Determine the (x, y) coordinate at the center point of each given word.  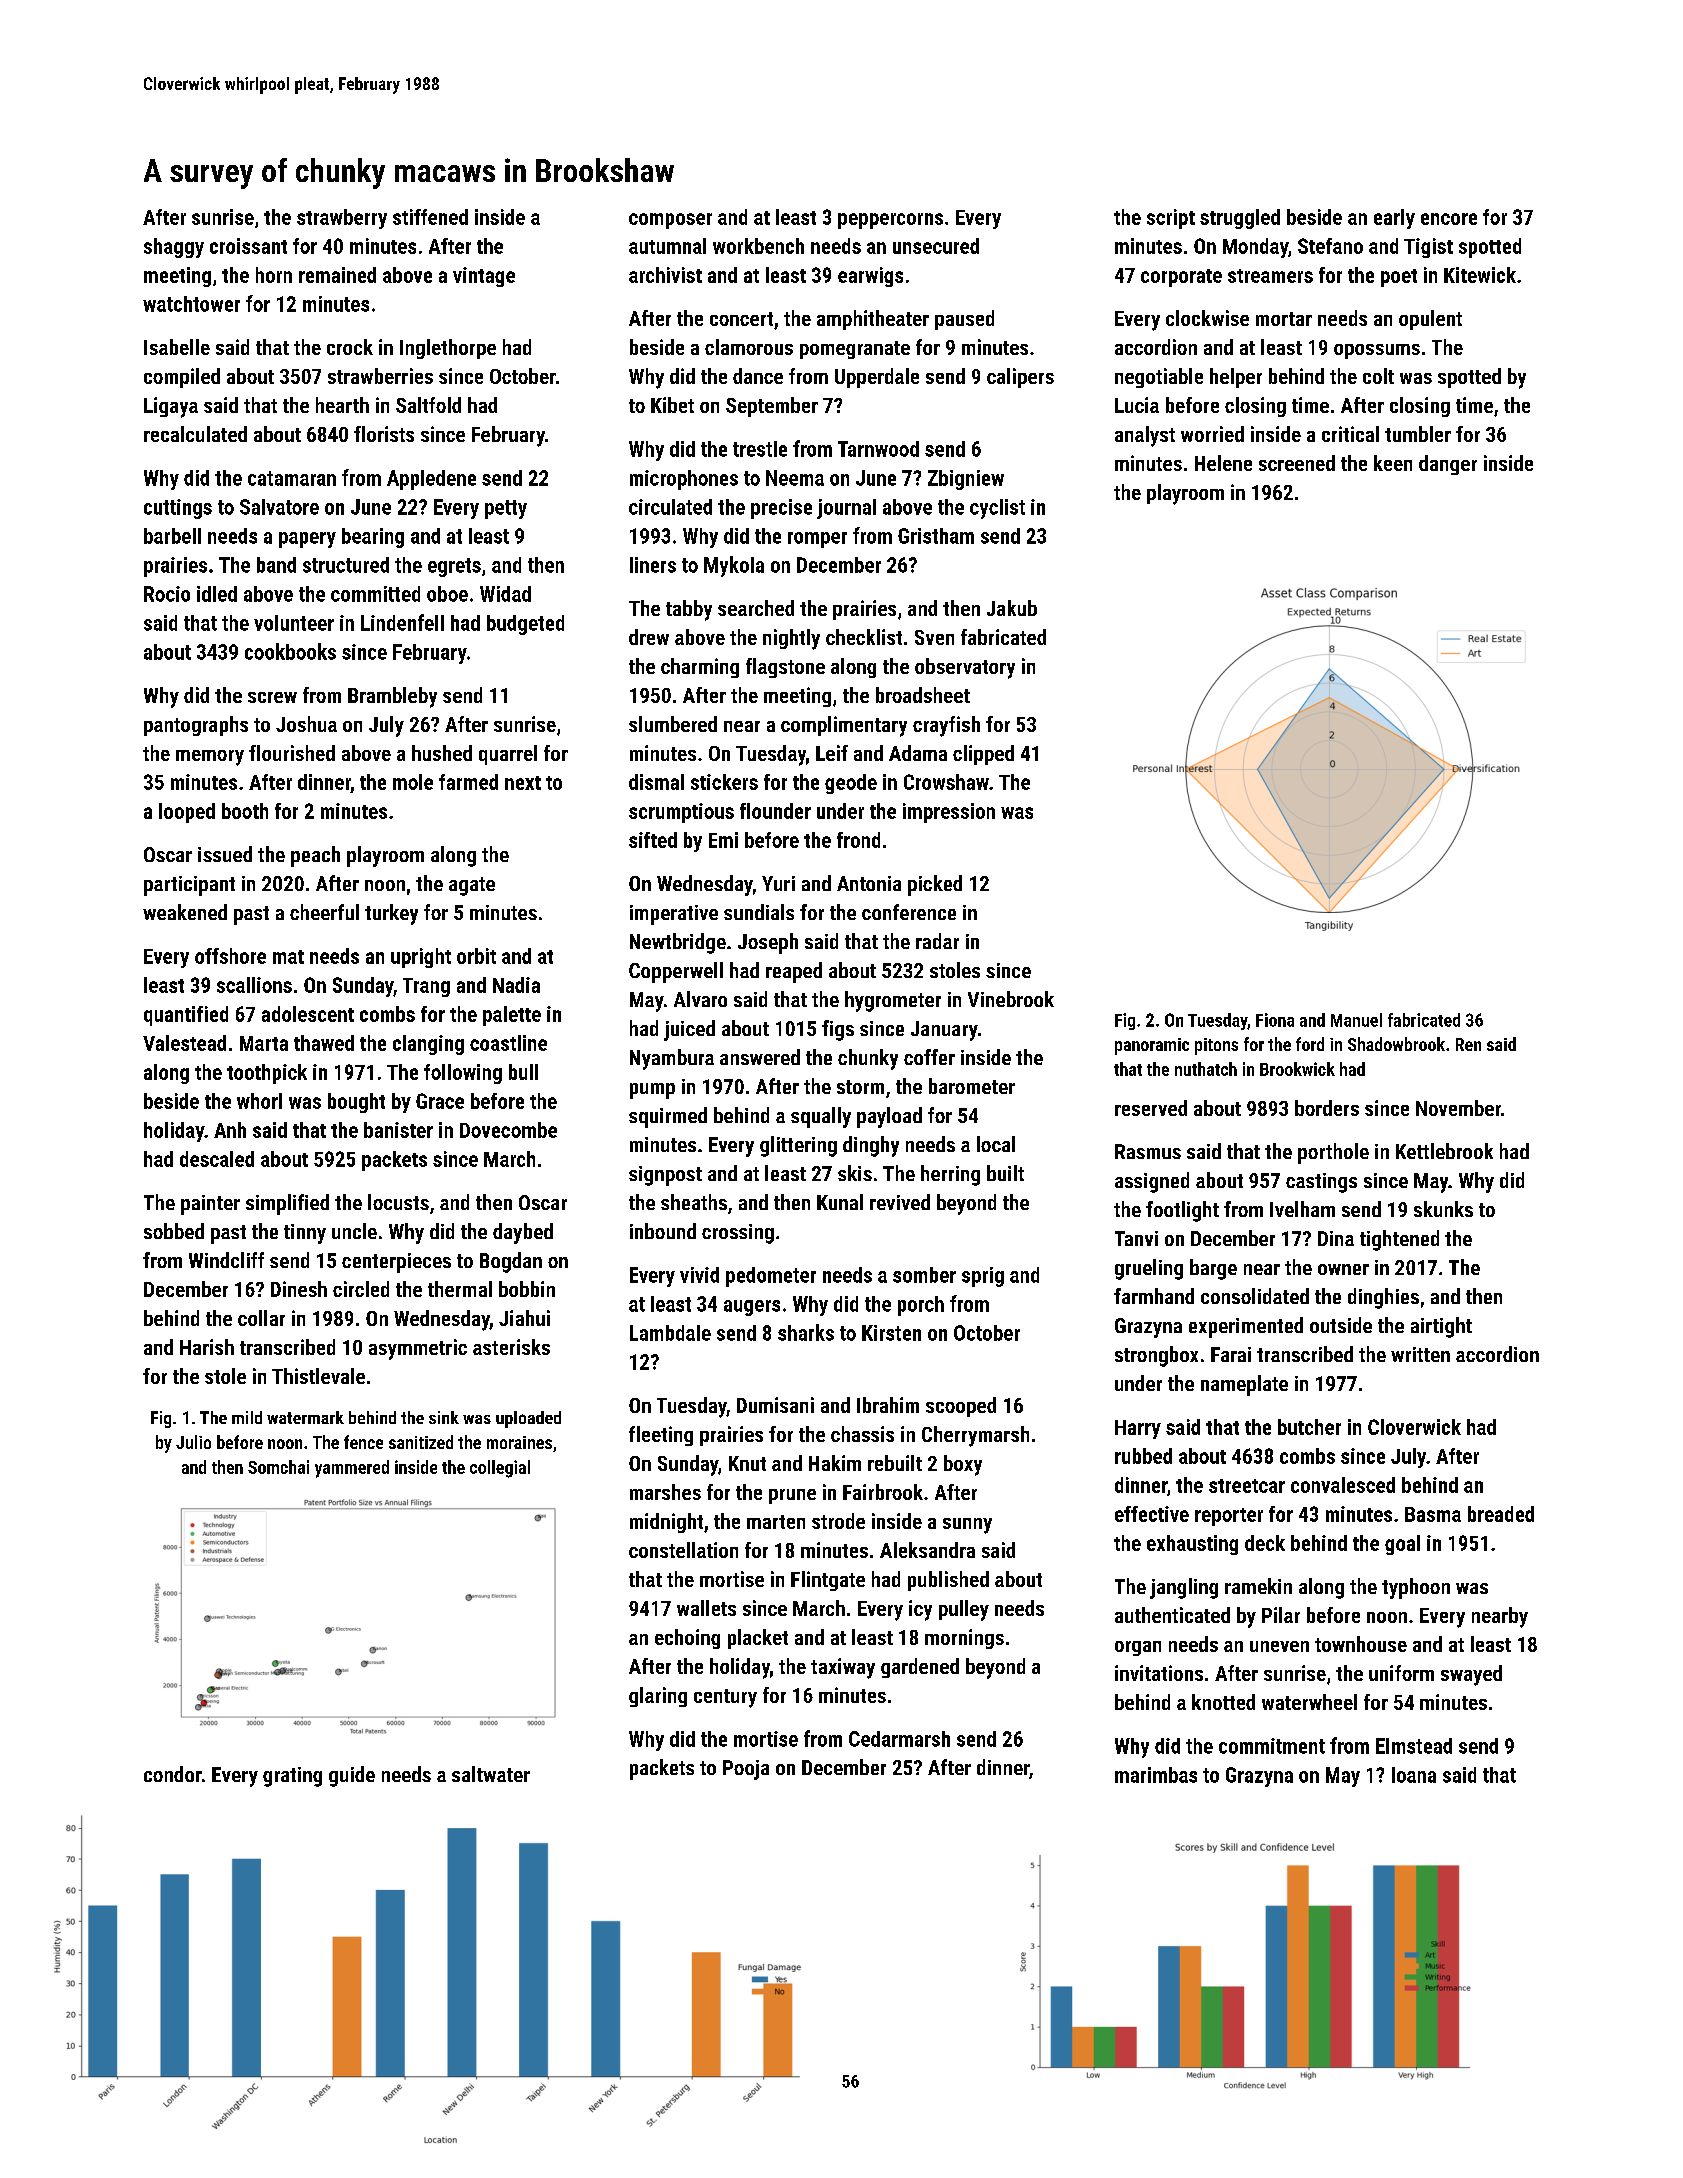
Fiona (1275, 1020)
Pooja (746, 1770)
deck (1265, 1543)
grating (292, 1777)
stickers (724, 782)
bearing (373, 538)
